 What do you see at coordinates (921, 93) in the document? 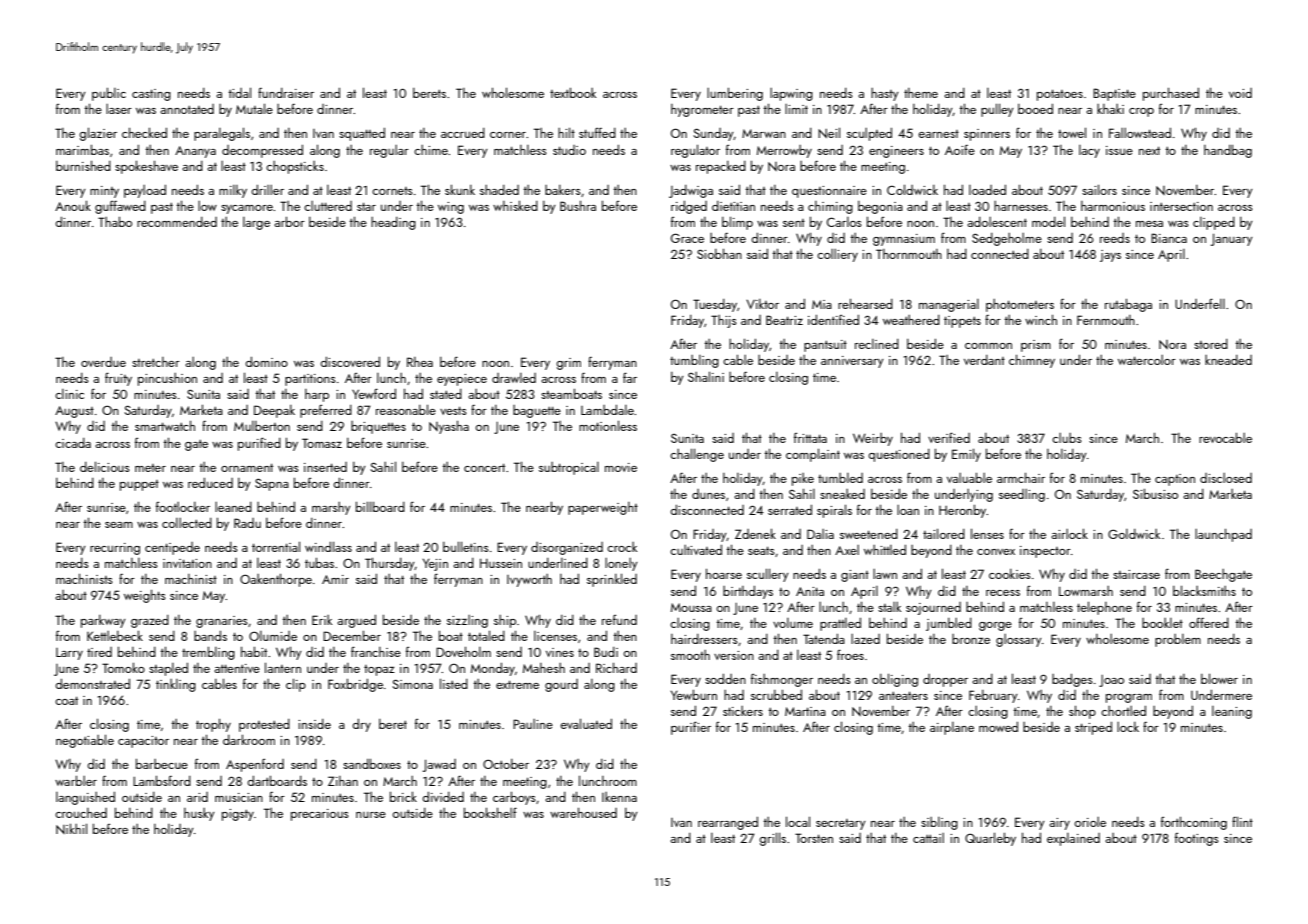
I see `theme` at bounding box center [921, 93].
